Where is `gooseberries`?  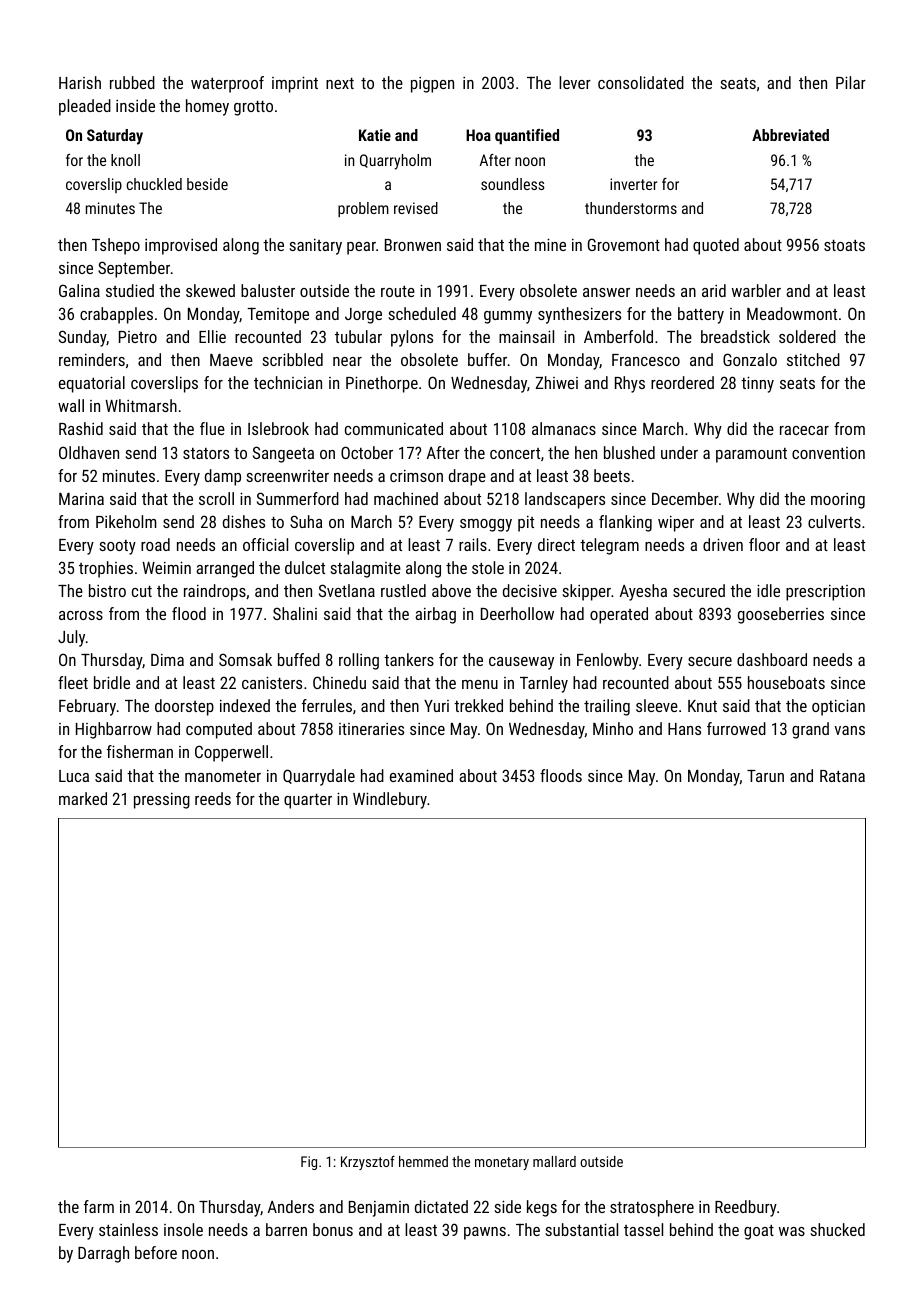 gooseberries is located at coordinates (781, 615).
